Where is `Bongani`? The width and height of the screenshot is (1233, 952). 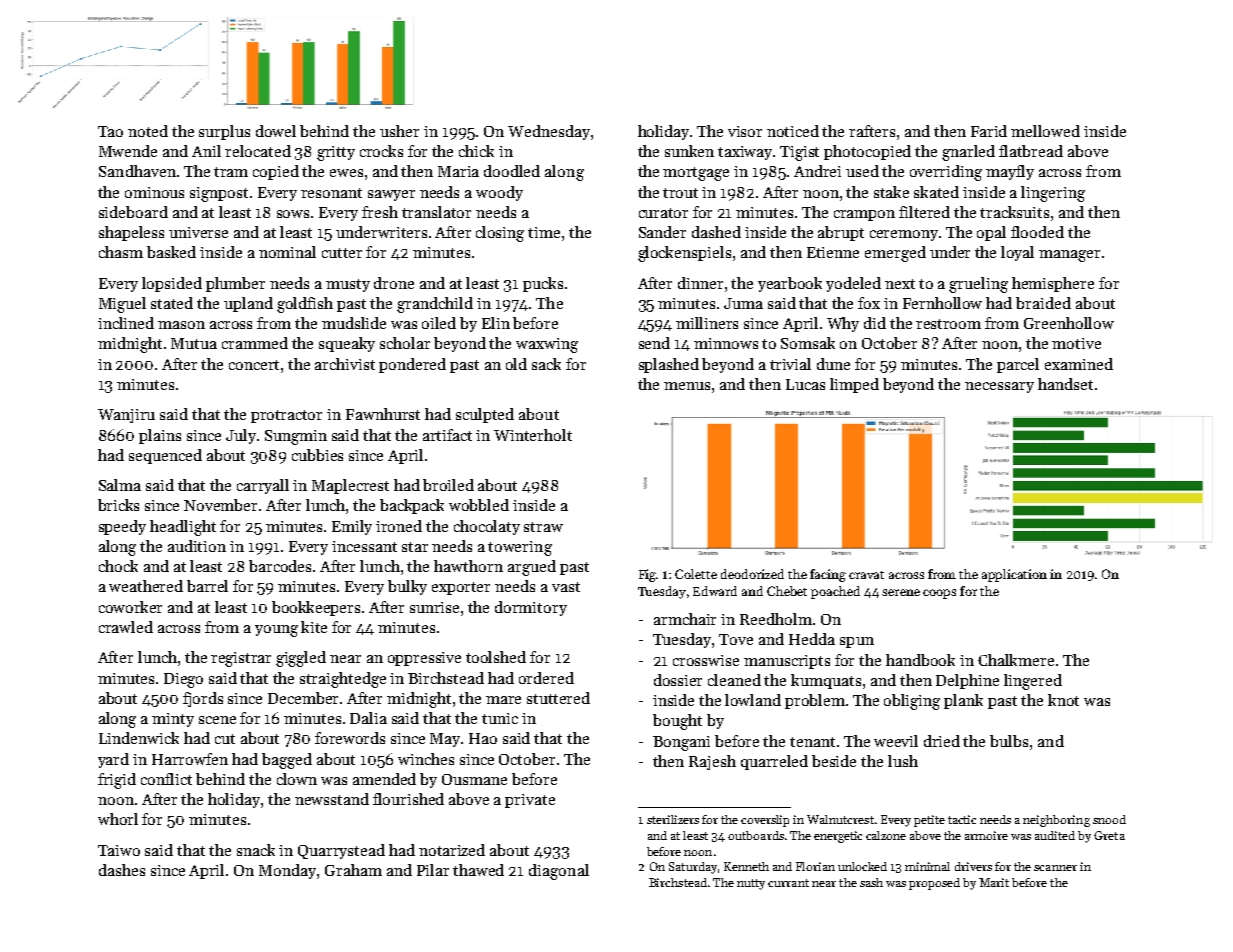 Bongani is located at coordinates (681, 743).
